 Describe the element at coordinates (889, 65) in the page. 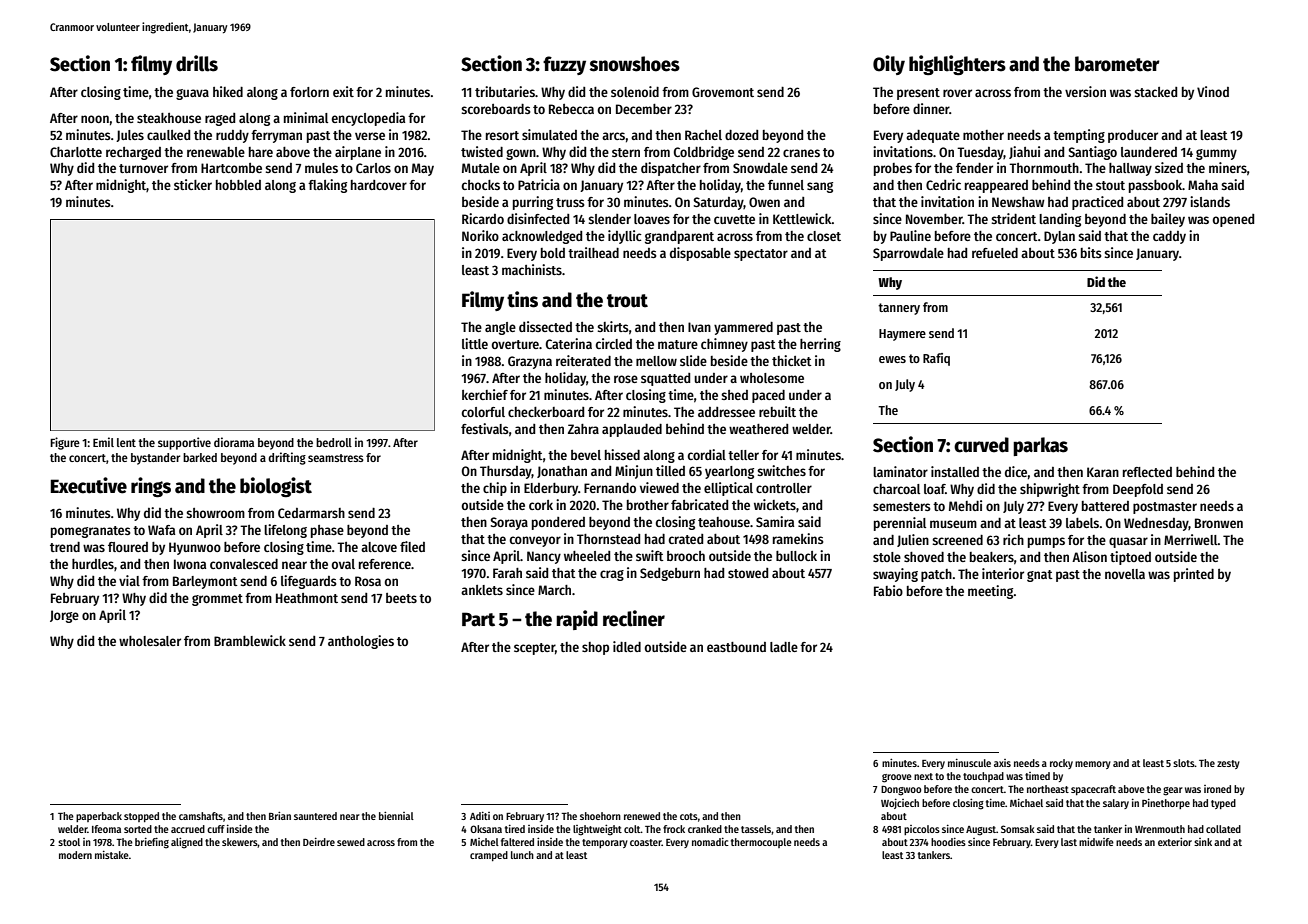

I see `Oily` at that location.
